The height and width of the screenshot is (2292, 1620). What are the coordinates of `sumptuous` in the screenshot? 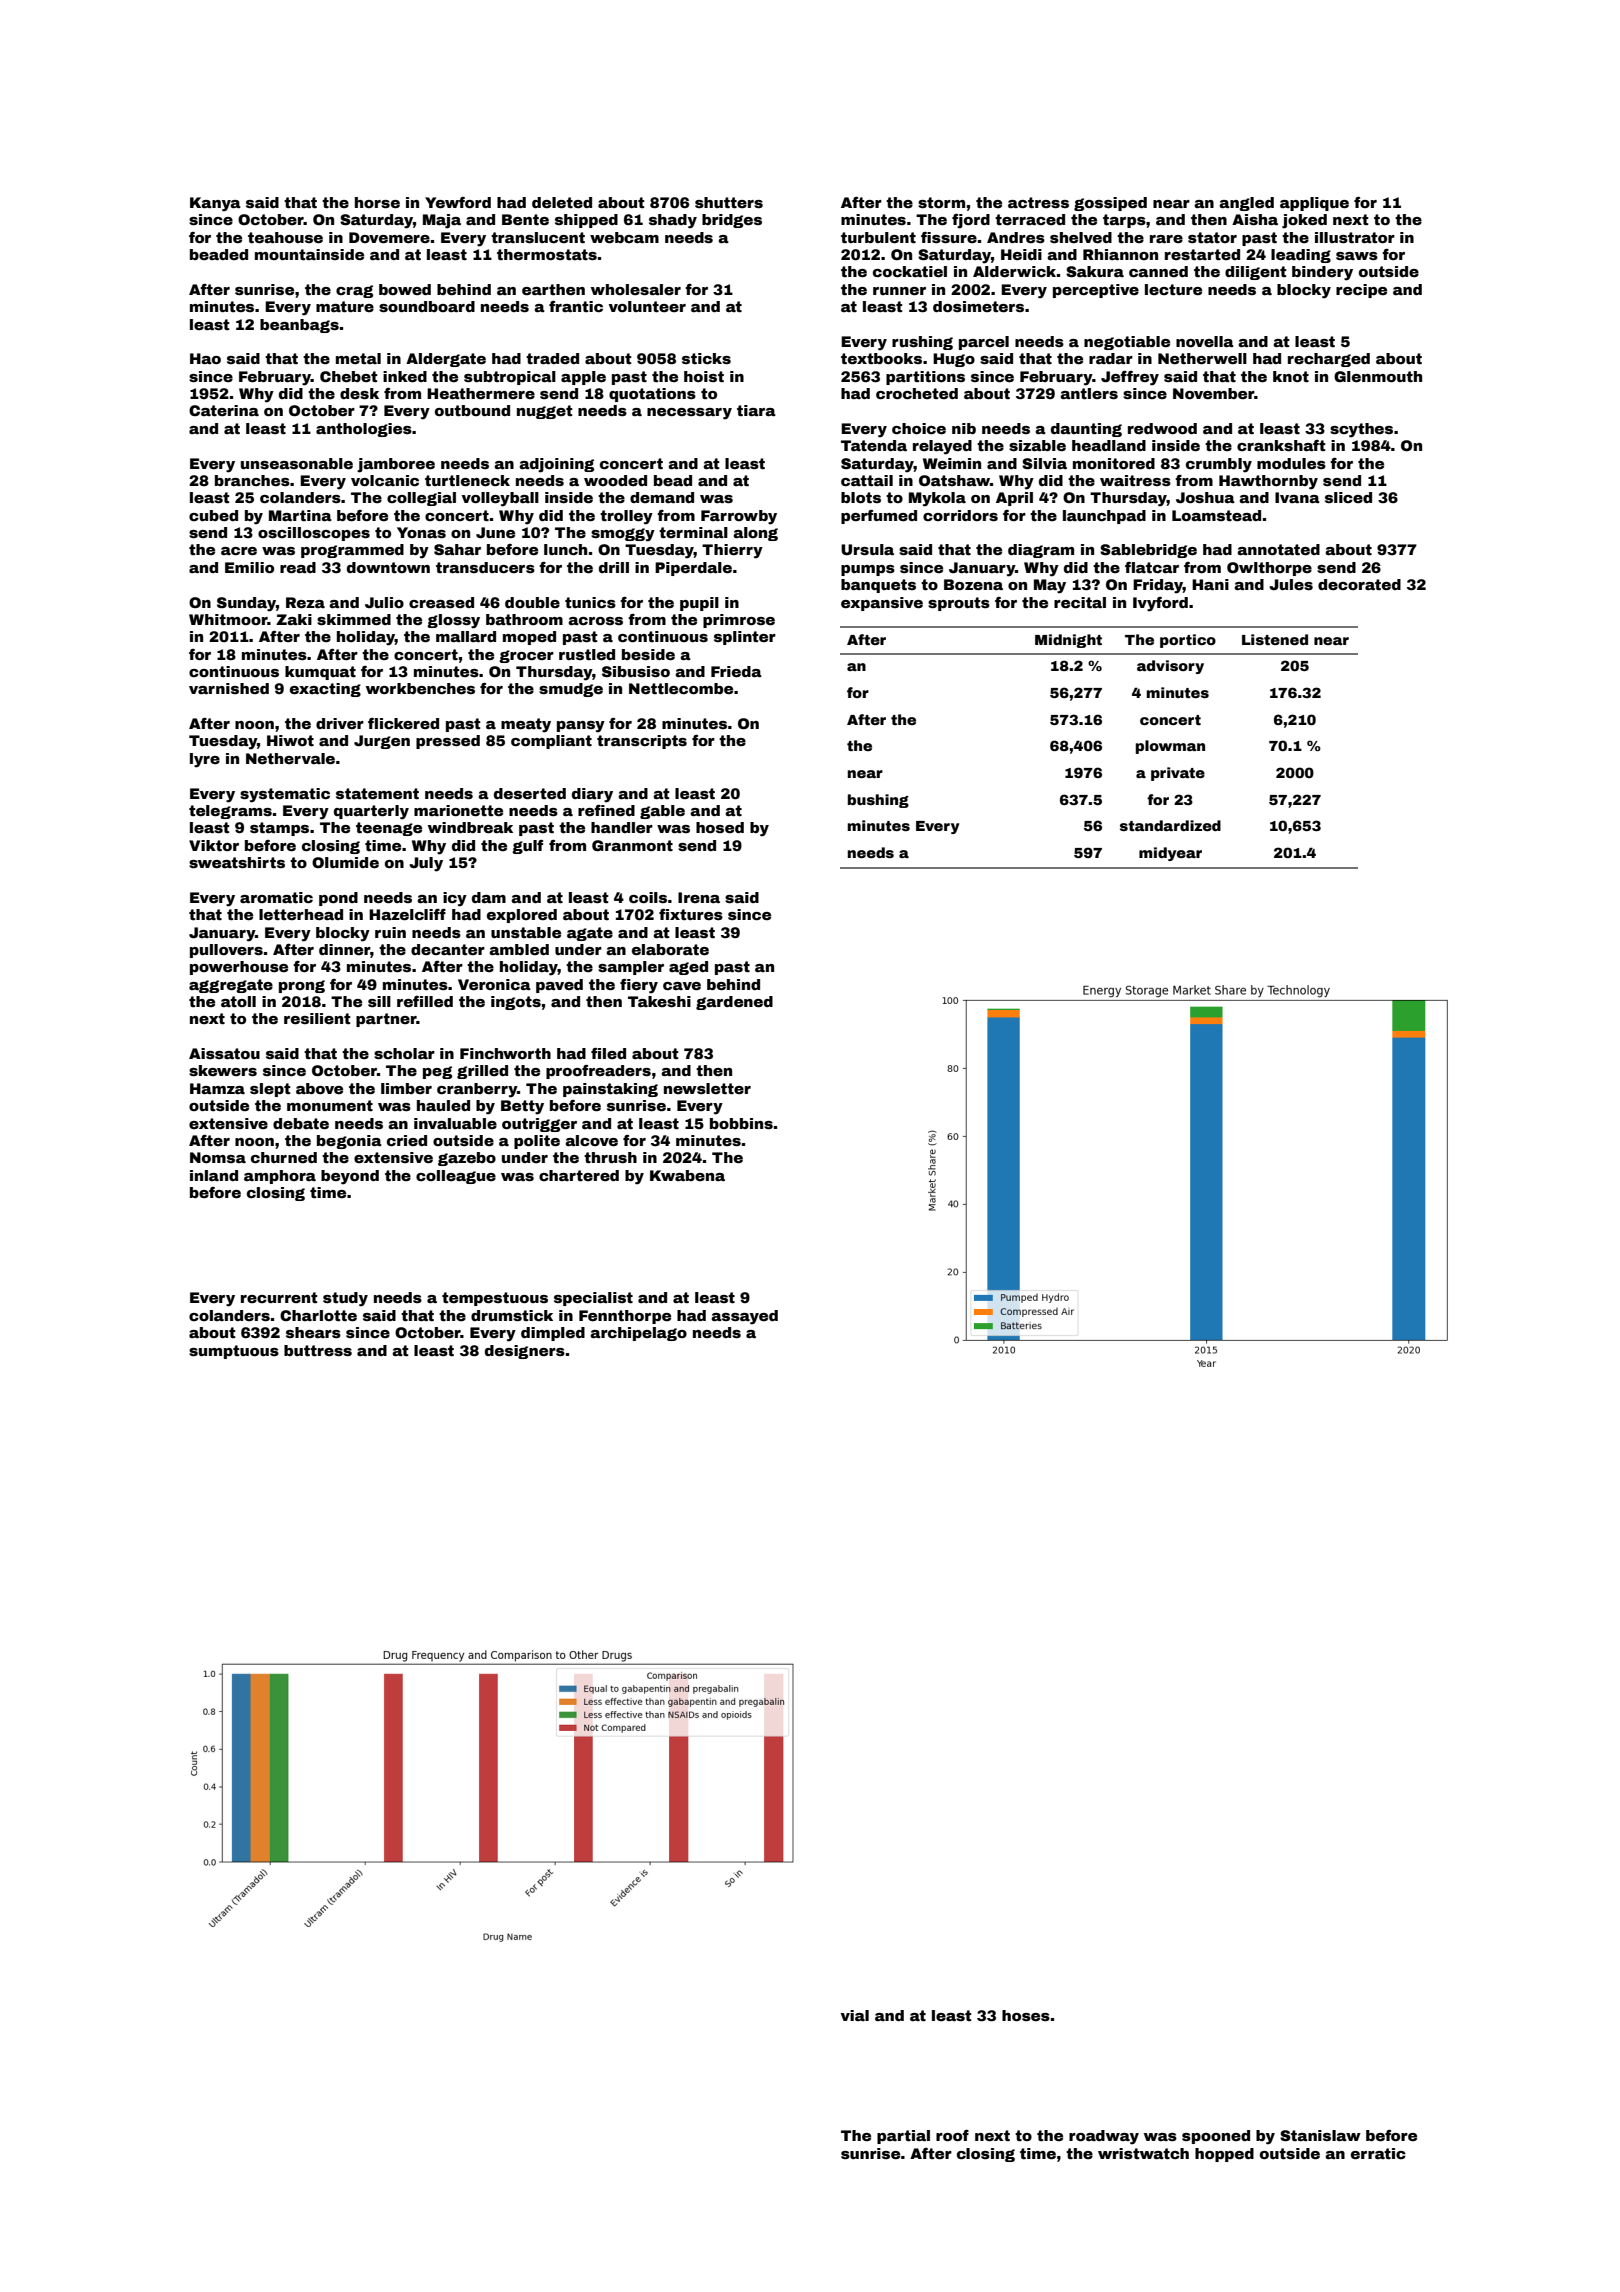 It's located at (234, 1352).
